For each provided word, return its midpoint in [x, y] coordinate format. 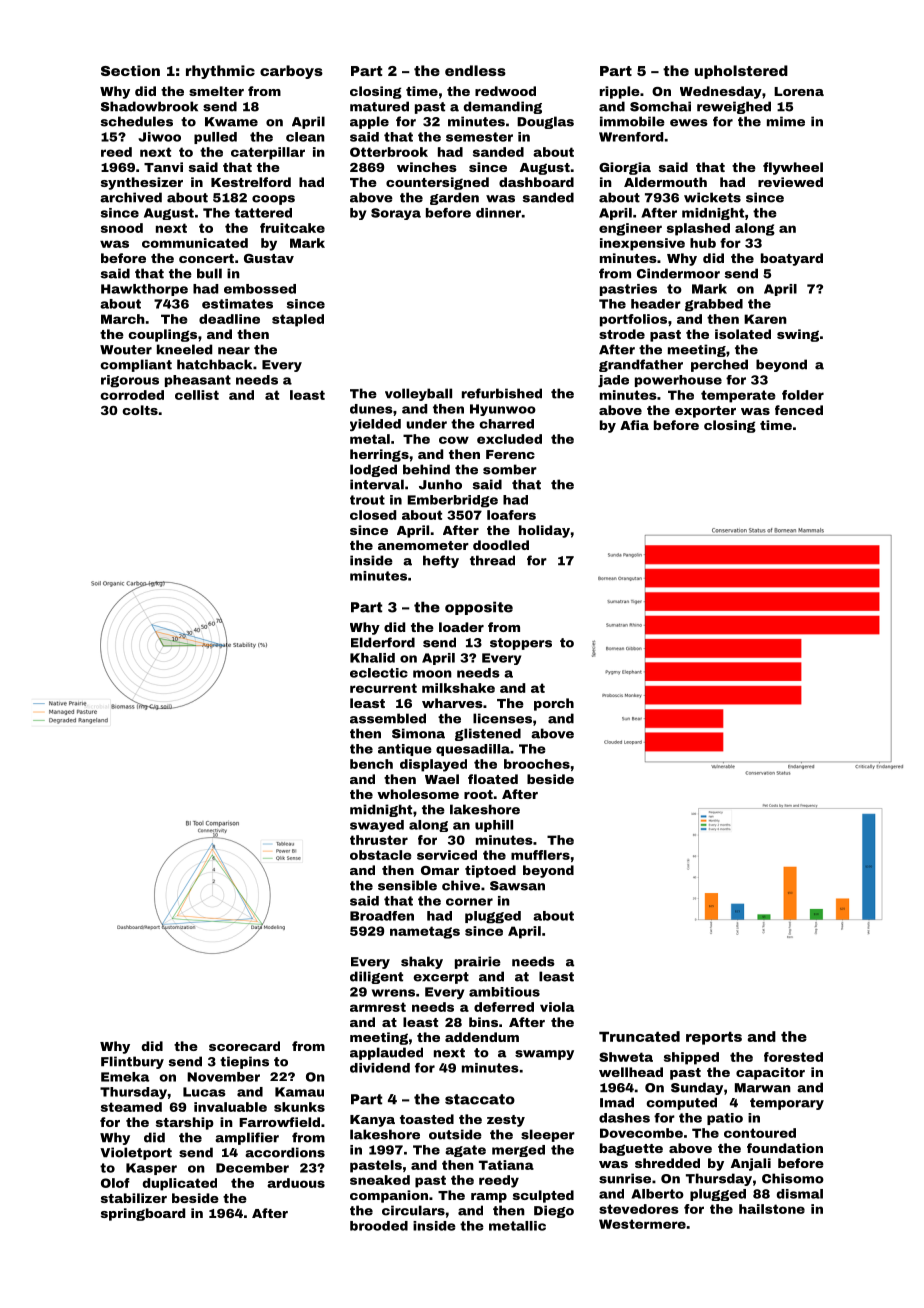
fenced [799, 410]
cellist [197, 395]
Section [130, 70]
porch [554, 704]
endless [475, 70]
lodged [373, 470]
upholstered [741, 72]
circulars [413, 1210]
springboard [143, 1214]
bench [371, 764]
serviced [447, 855]
